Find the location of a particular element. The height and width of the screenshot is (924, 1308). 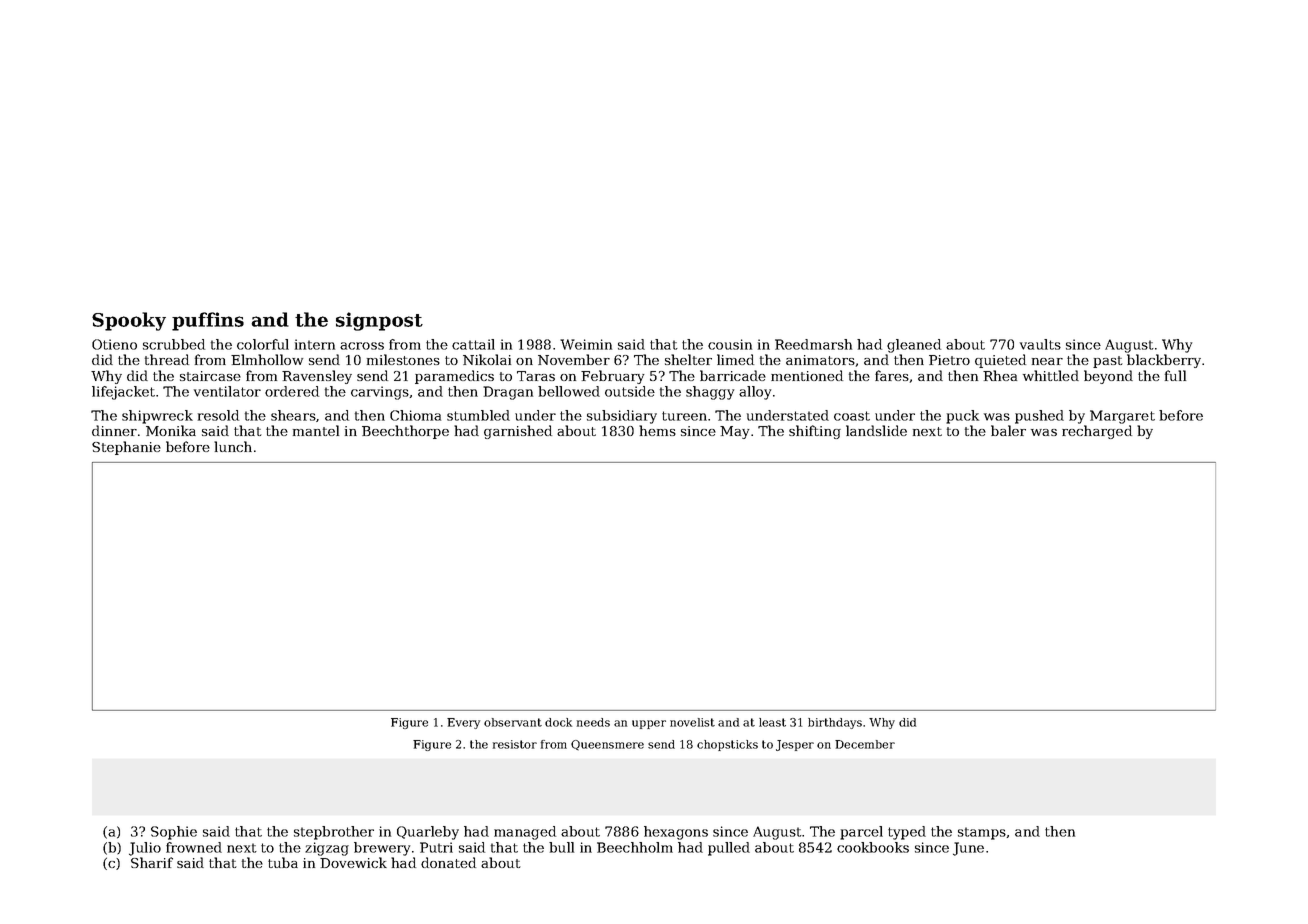

Every is located at coordinates (463, 723).
